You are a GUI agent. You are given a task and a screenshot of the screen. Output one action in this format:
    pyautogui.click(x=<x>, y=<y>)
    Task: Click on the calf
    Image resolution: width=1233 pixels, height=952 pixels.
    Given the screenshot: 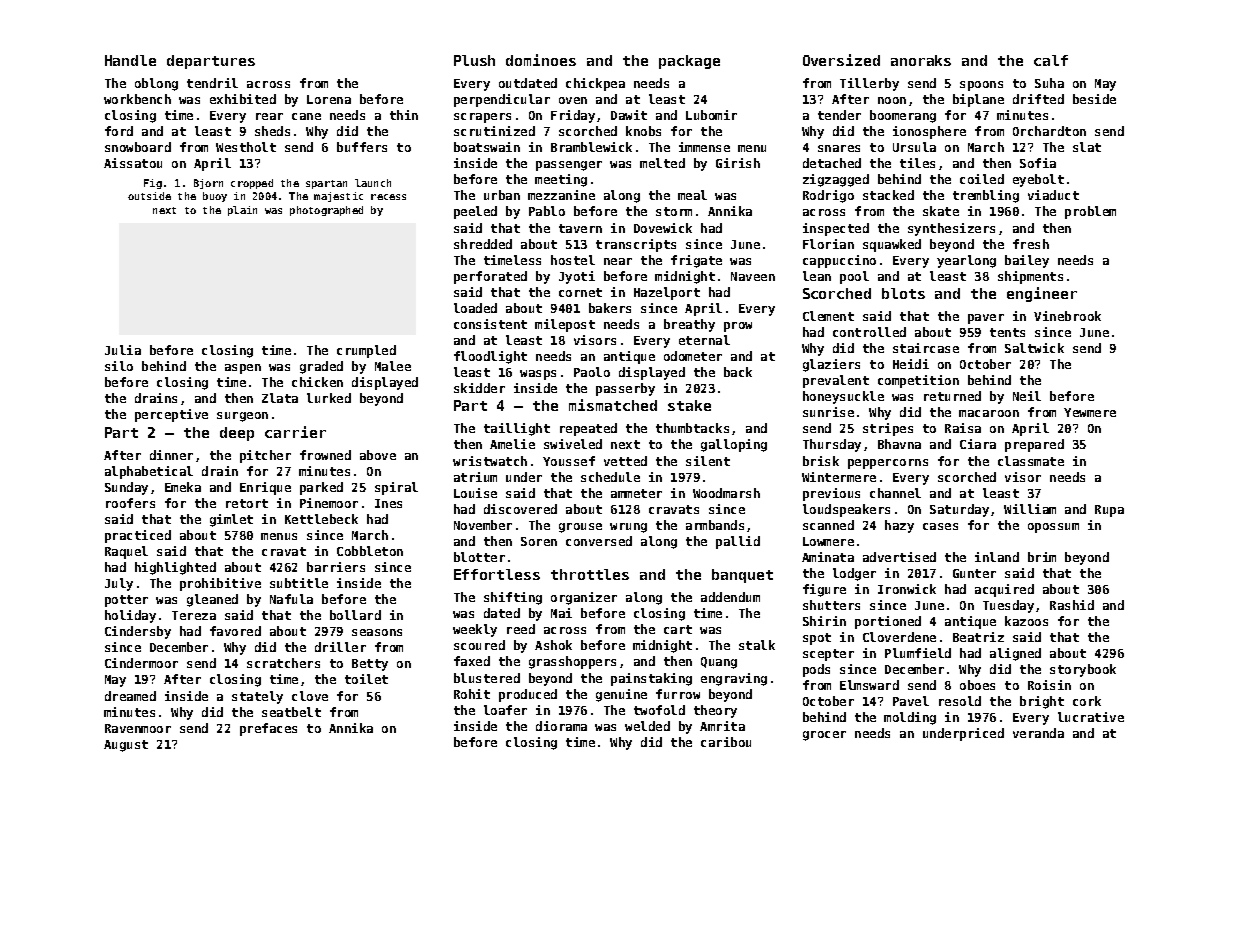 What is the action you would take?
    pyautogui.click(x=1051, y=60)
